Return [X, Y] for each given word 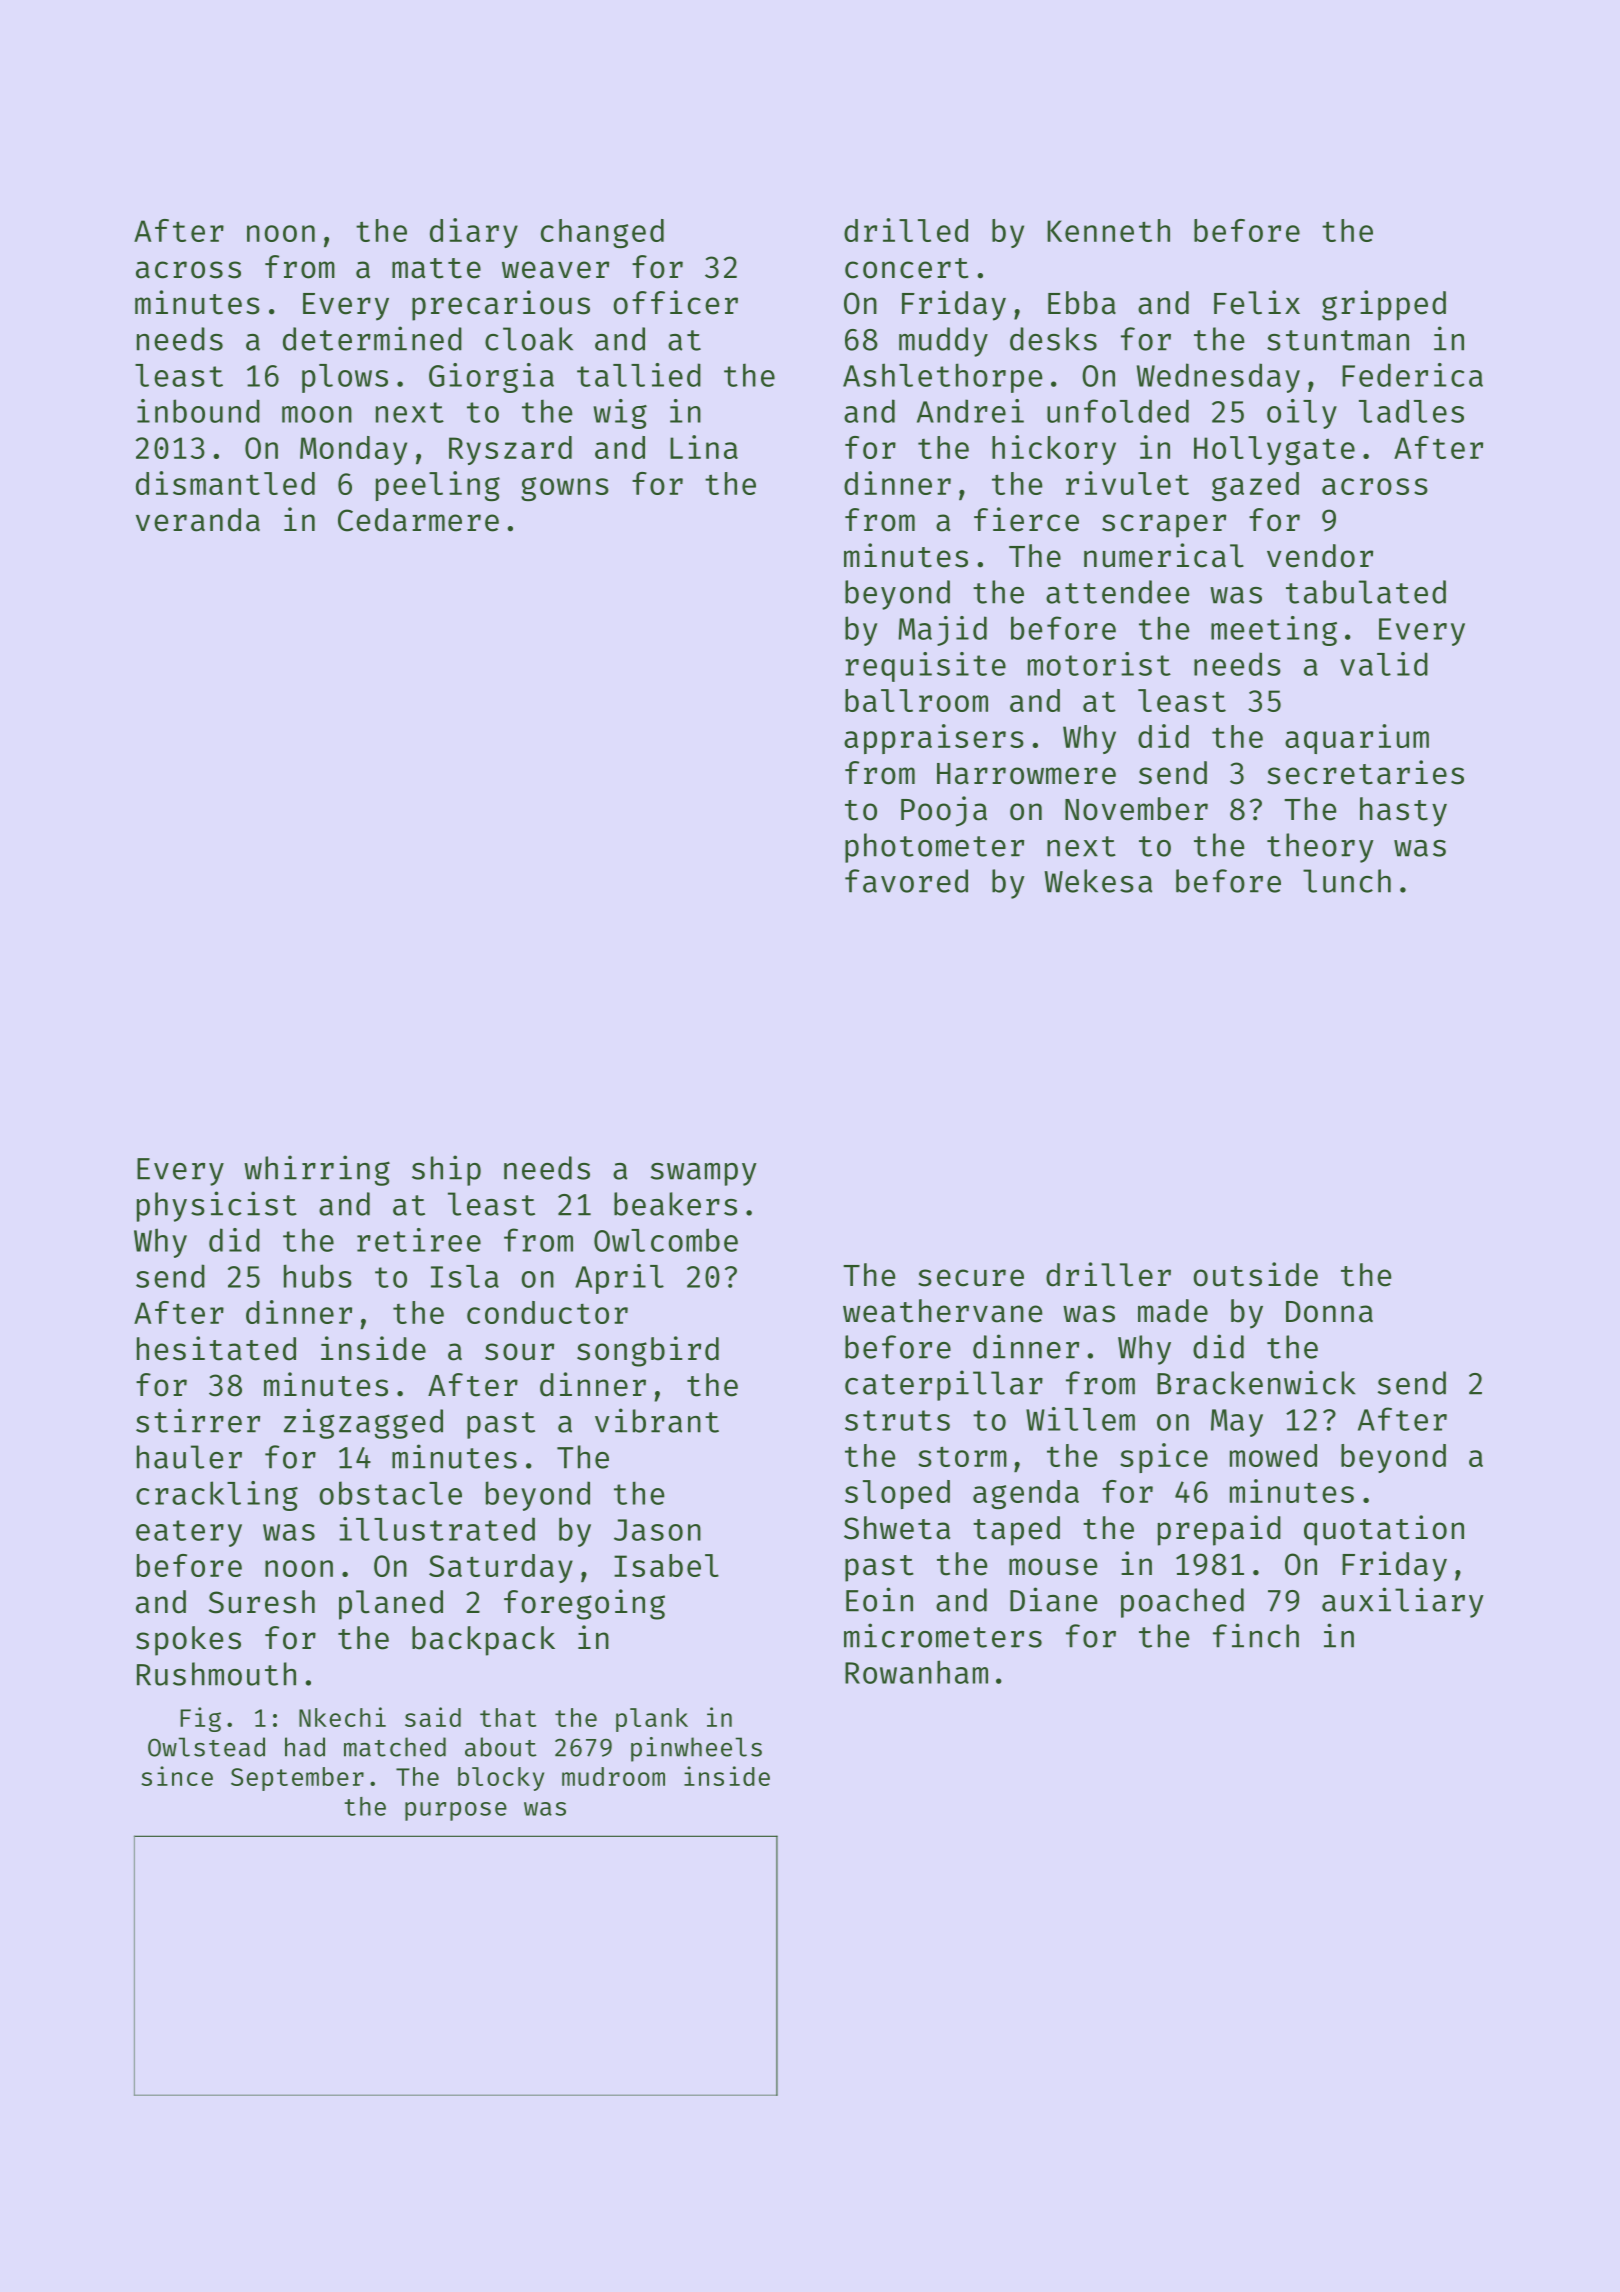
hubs [318, 1276]
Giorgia [491, 378]
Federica [1412, 375]
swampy [704, 1174]
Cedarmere [418, 520]
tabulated [1366, 592]
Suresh [262, 1602]
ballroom [916, 700]
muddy [943, 342]
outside [1256, 1274]
